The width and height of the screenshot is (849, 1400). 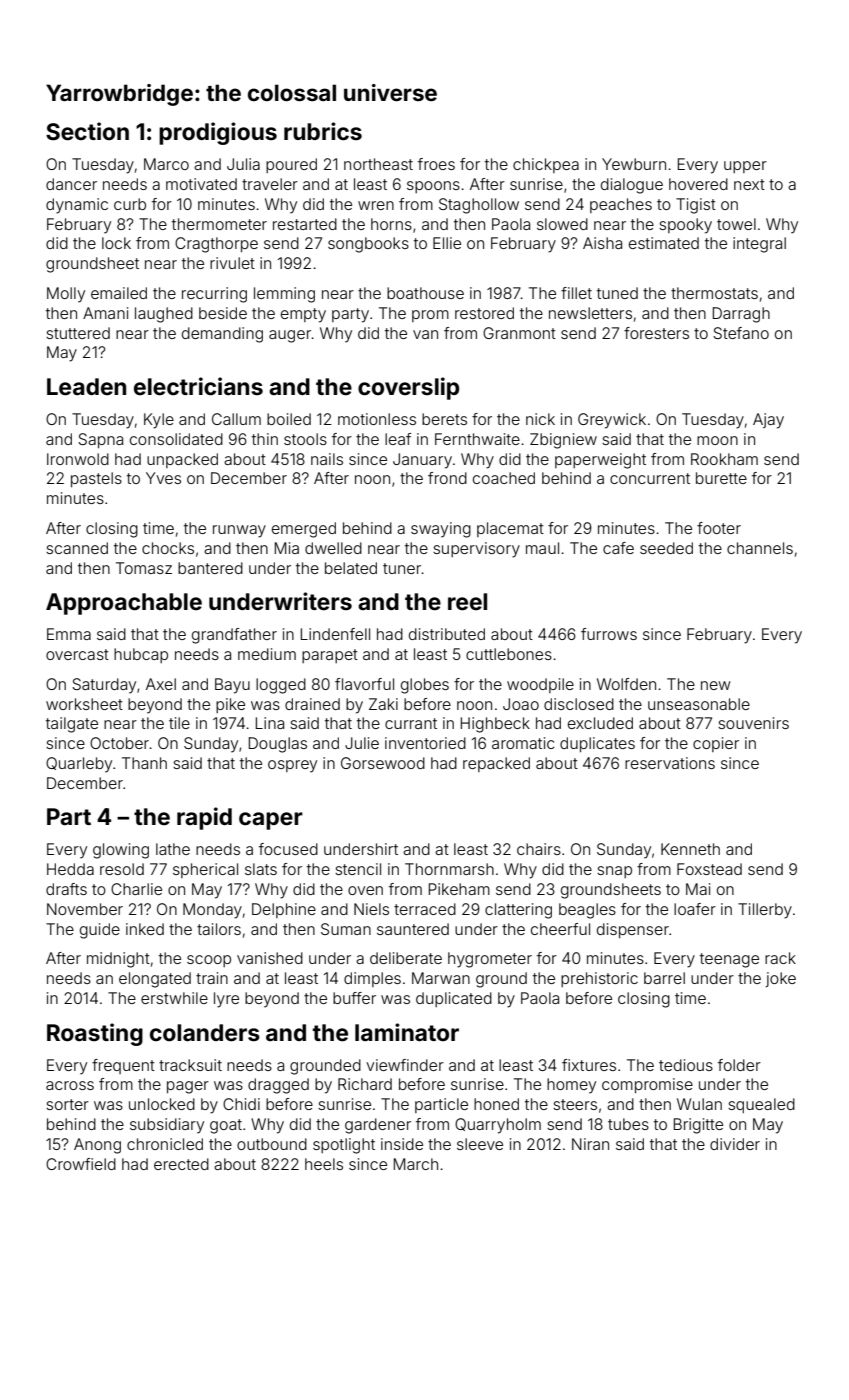 I want to click on nails, so click(x=327, y=459).
